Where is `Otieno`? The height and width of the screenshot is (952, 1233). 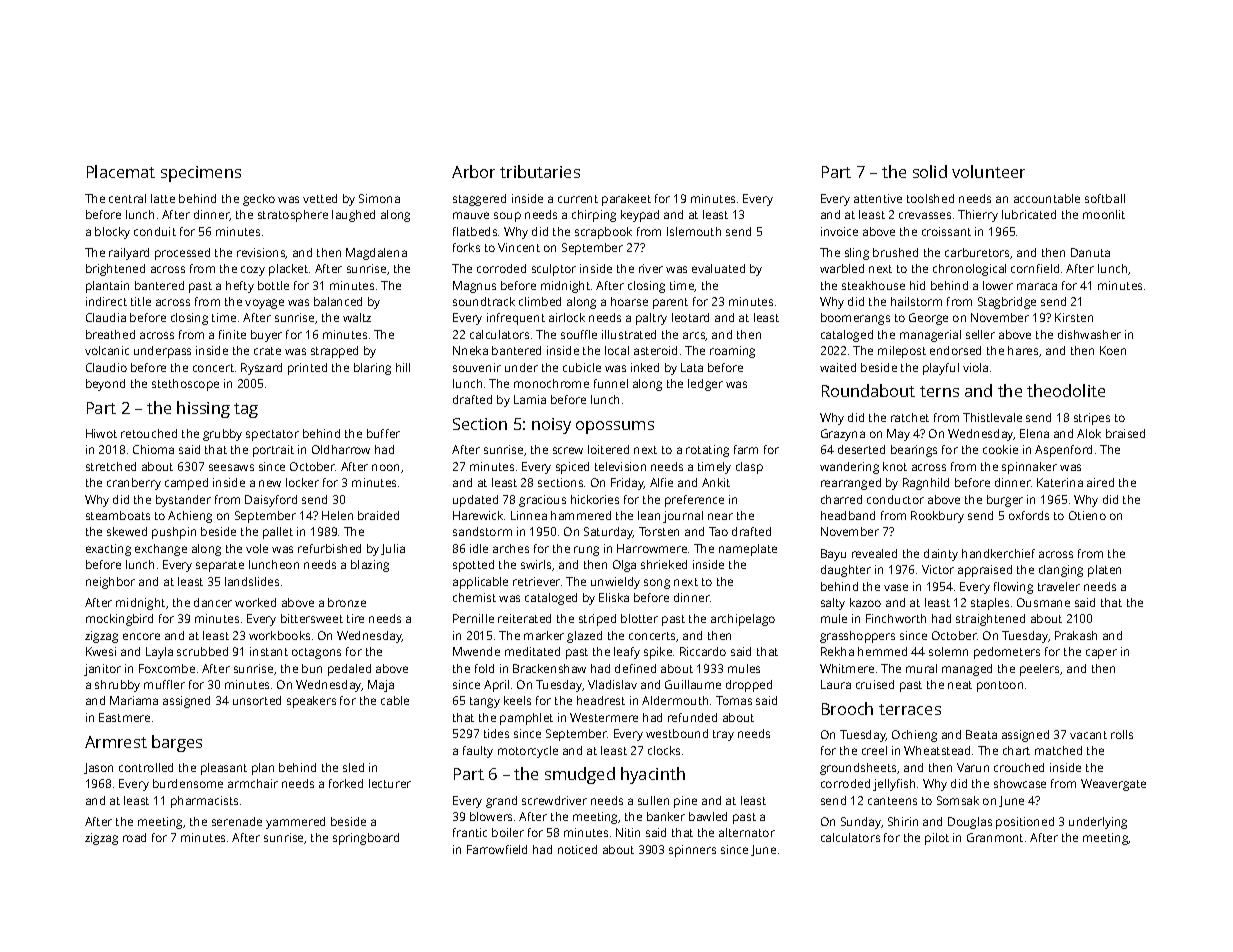
Otieno is located at coordinates (1087, 515).
